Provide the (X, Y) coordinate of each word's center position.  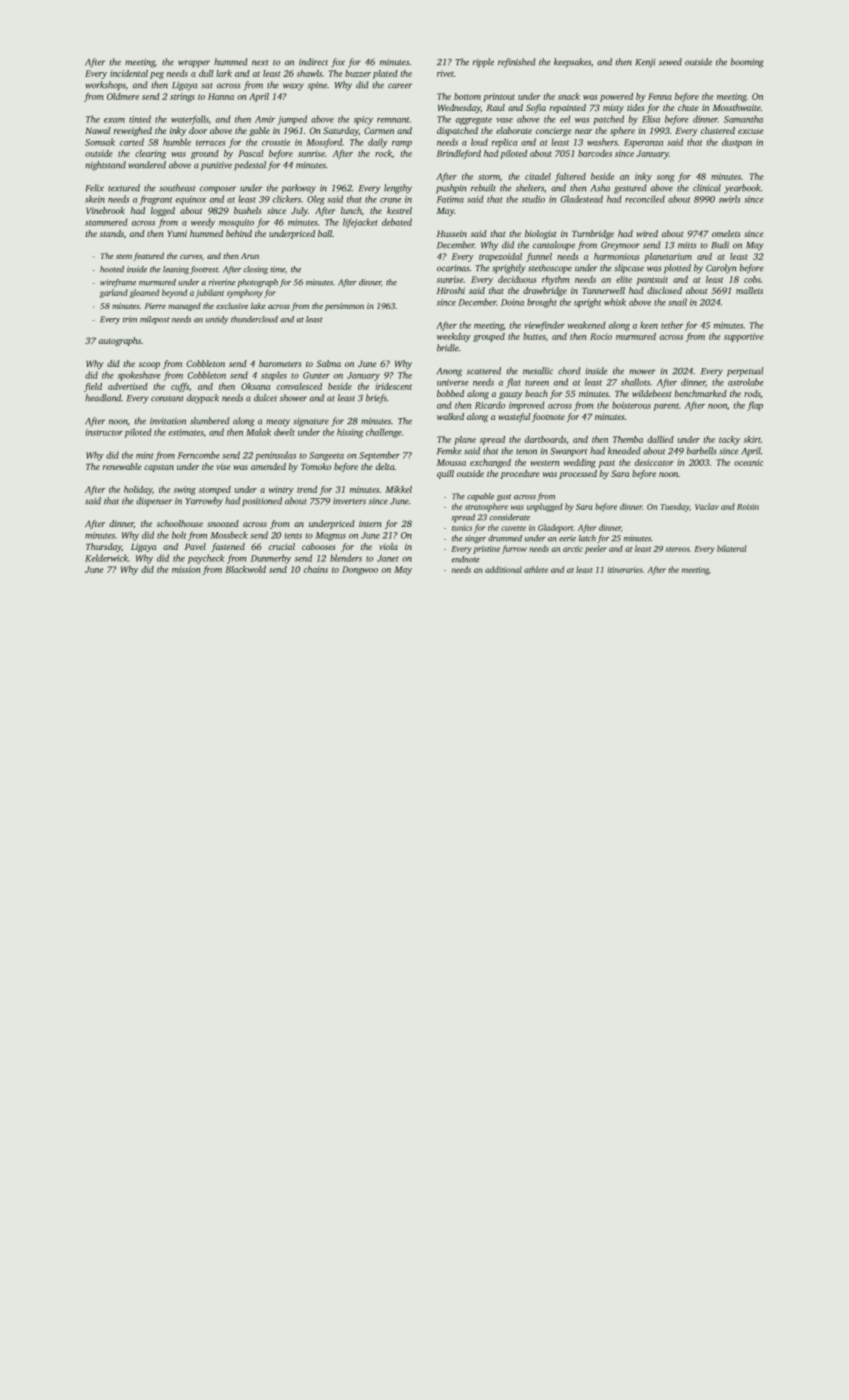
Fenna (660, 96)
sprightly (508, 269)
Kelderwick (107, 558)
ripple (483, 63)
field (93, 387)
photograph (257, 283)
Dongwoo (360, 570)
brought (542, 303)
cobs (752, 279)
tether (672, 325)
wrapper (194, 64)
